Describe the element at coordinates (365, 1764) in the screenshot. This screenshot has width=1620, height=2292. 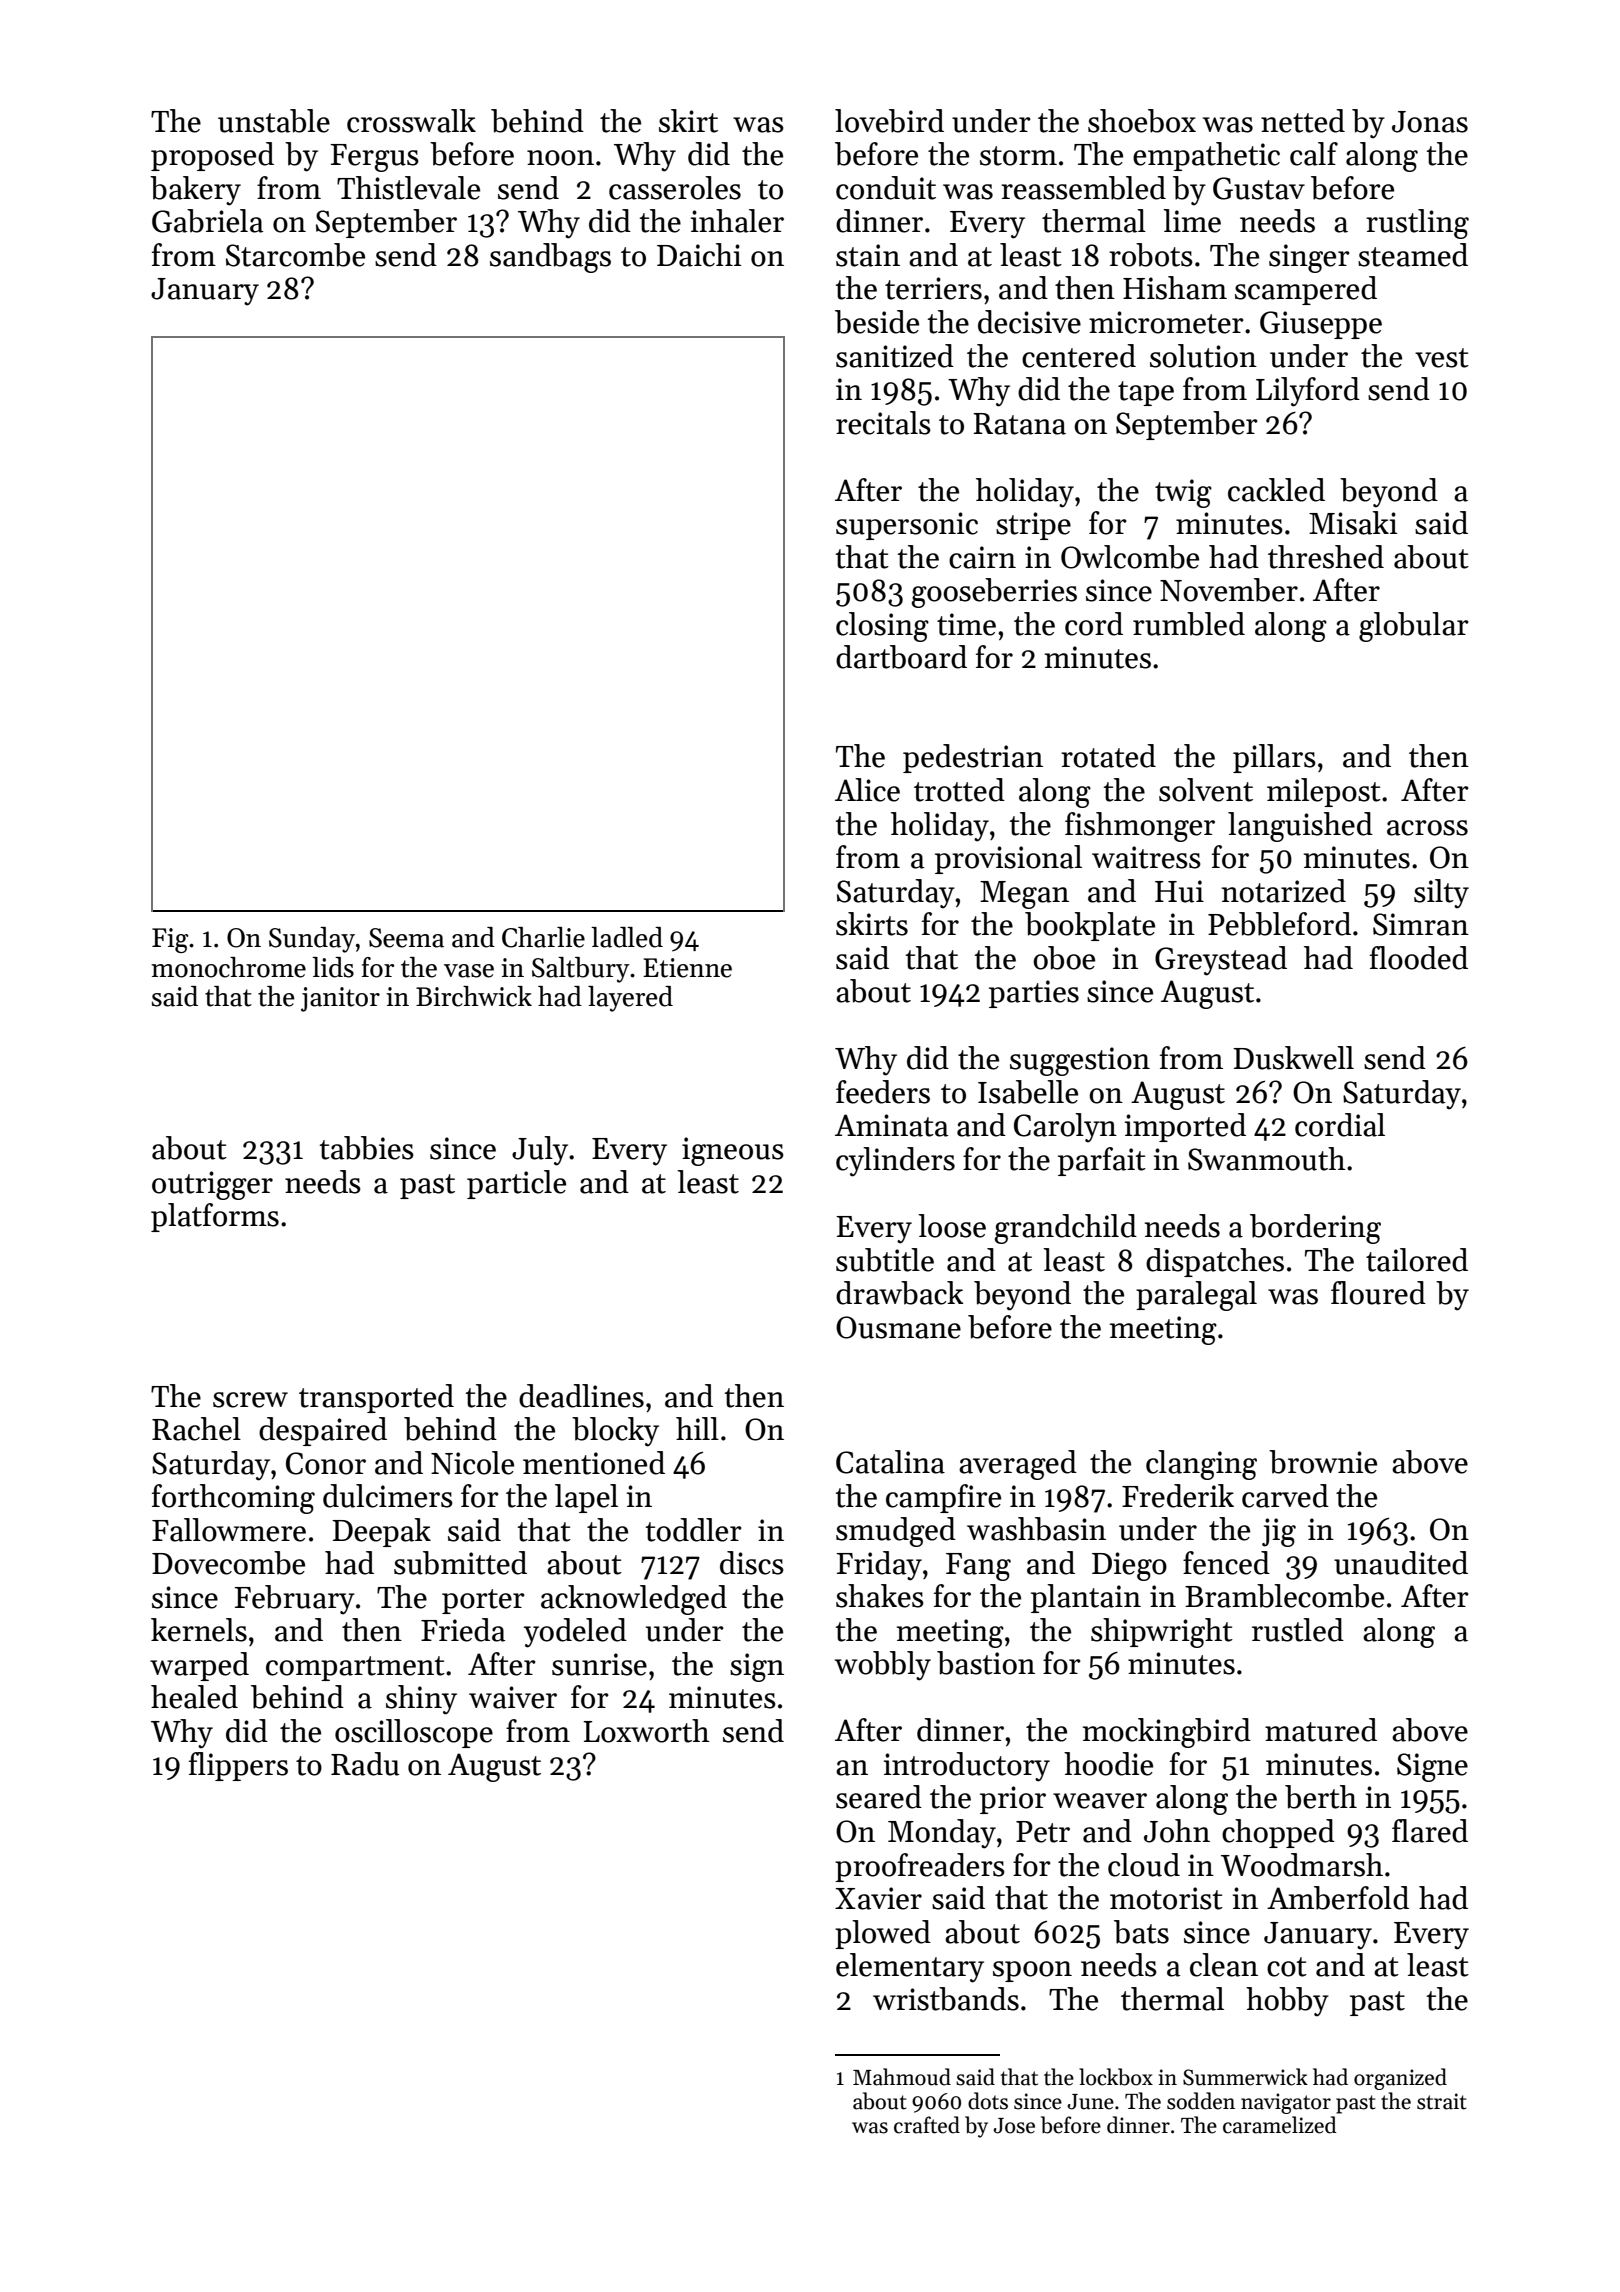
I see `Radu` at that location.
